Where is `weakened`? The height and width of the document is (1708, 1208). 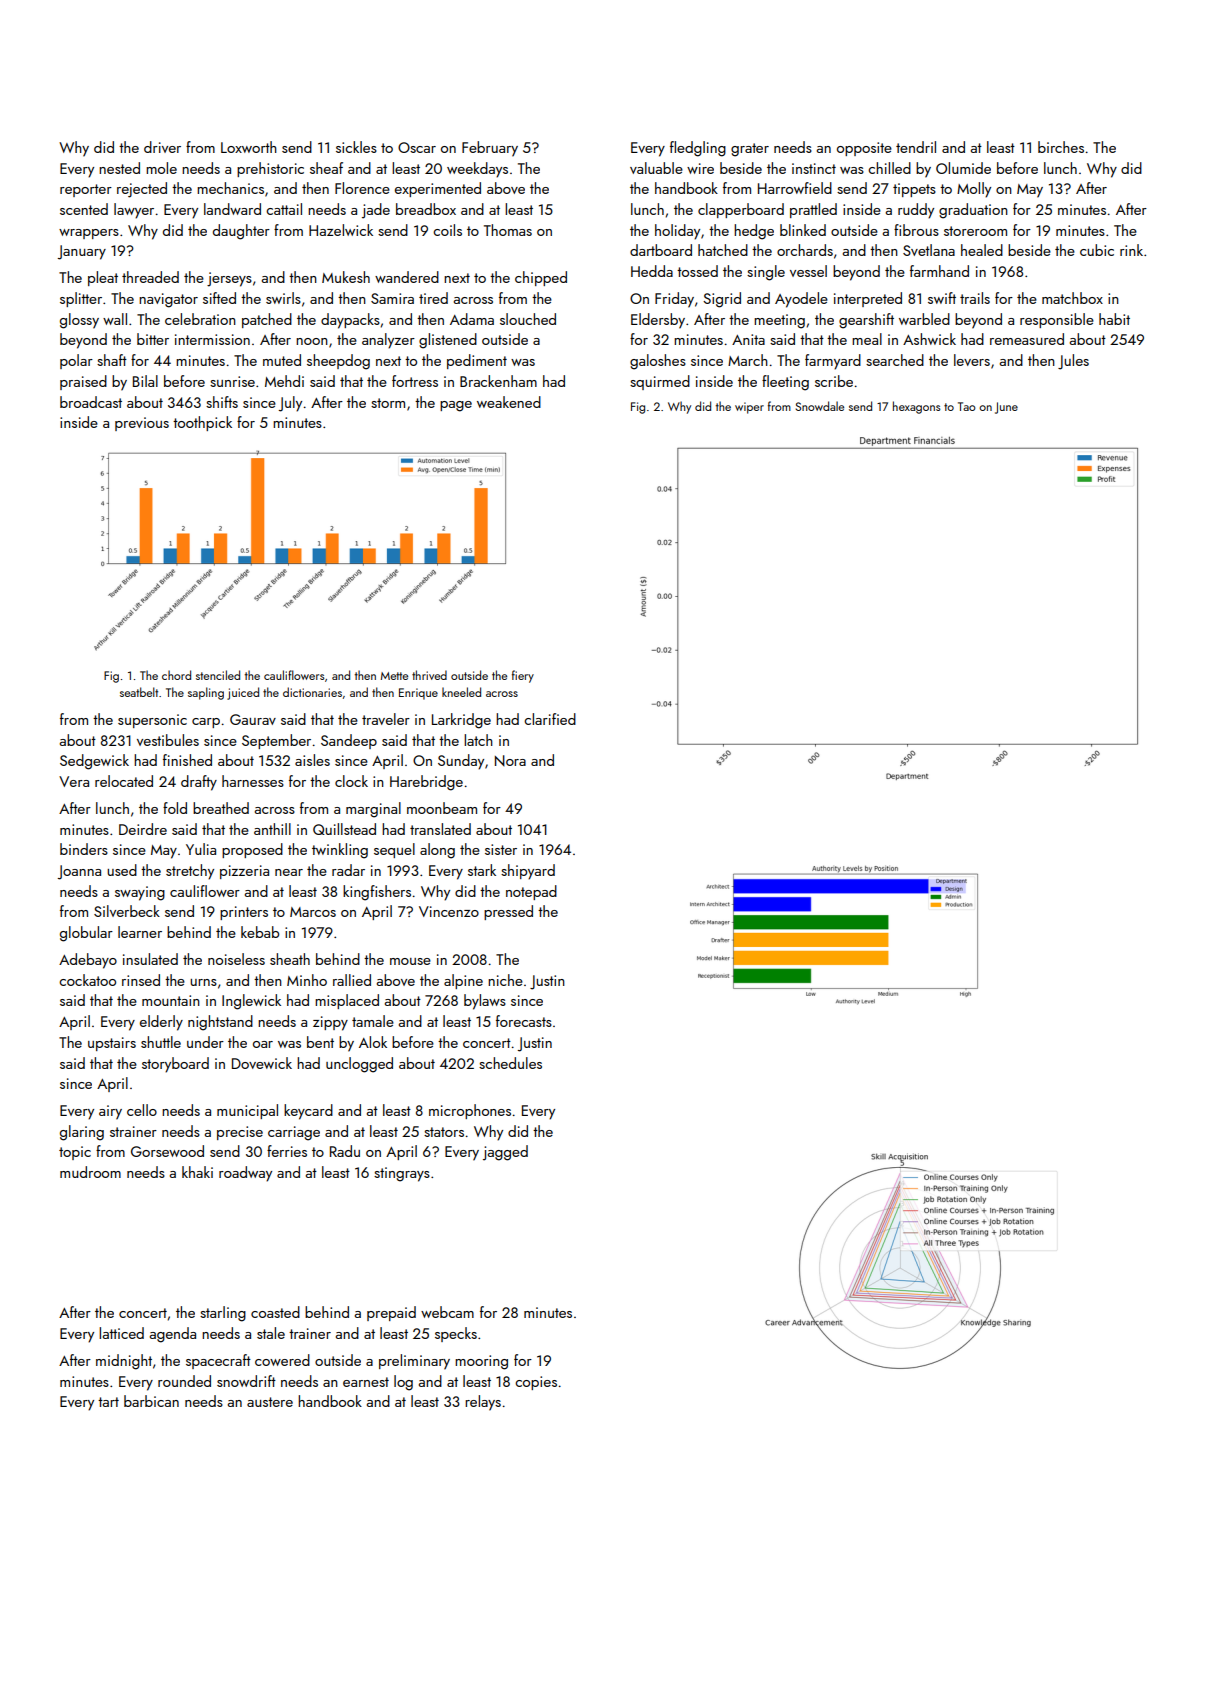
weakened is located at coordinates (509, 402).
